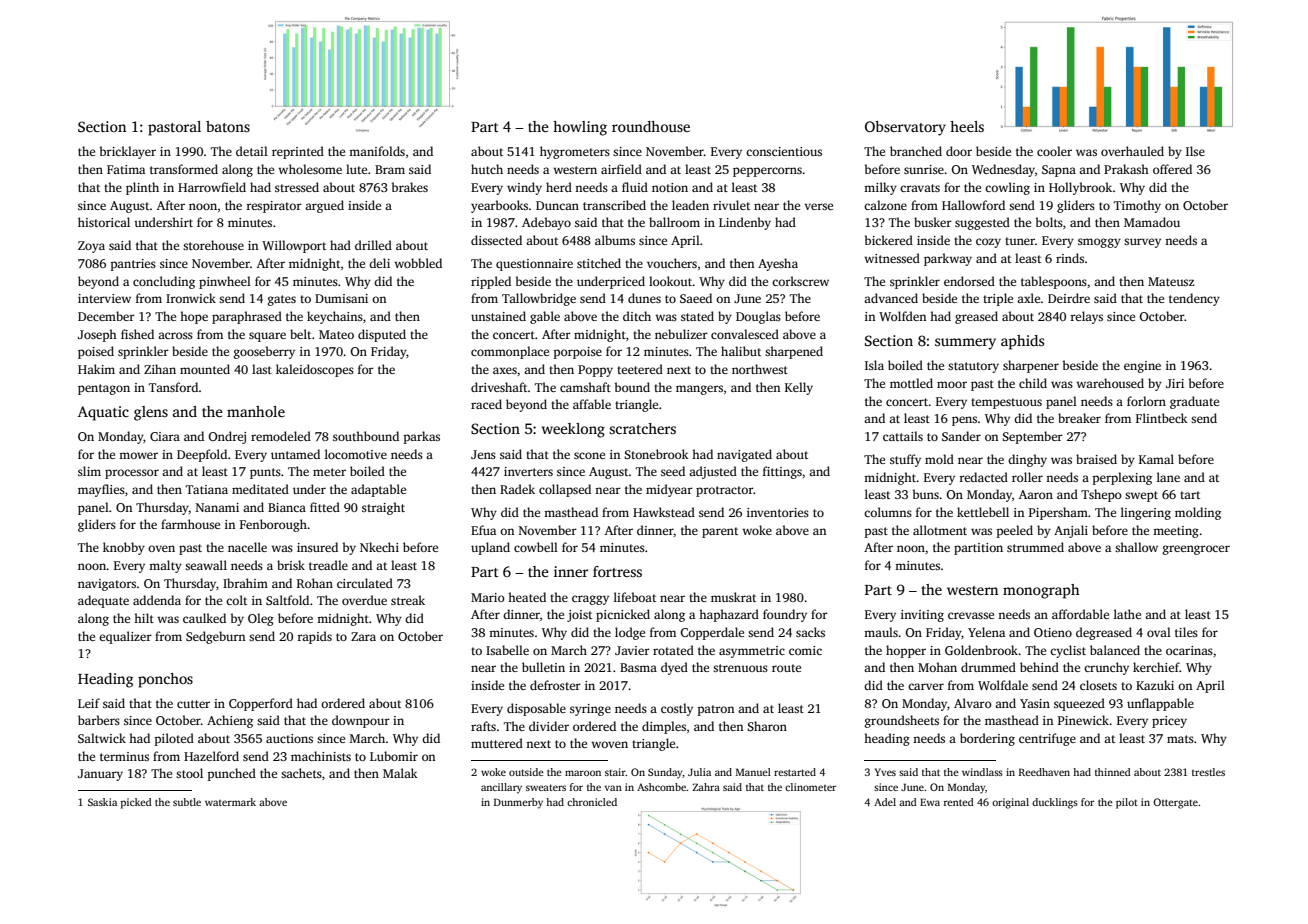  I want to click on equalizer, so click(125, 637).
